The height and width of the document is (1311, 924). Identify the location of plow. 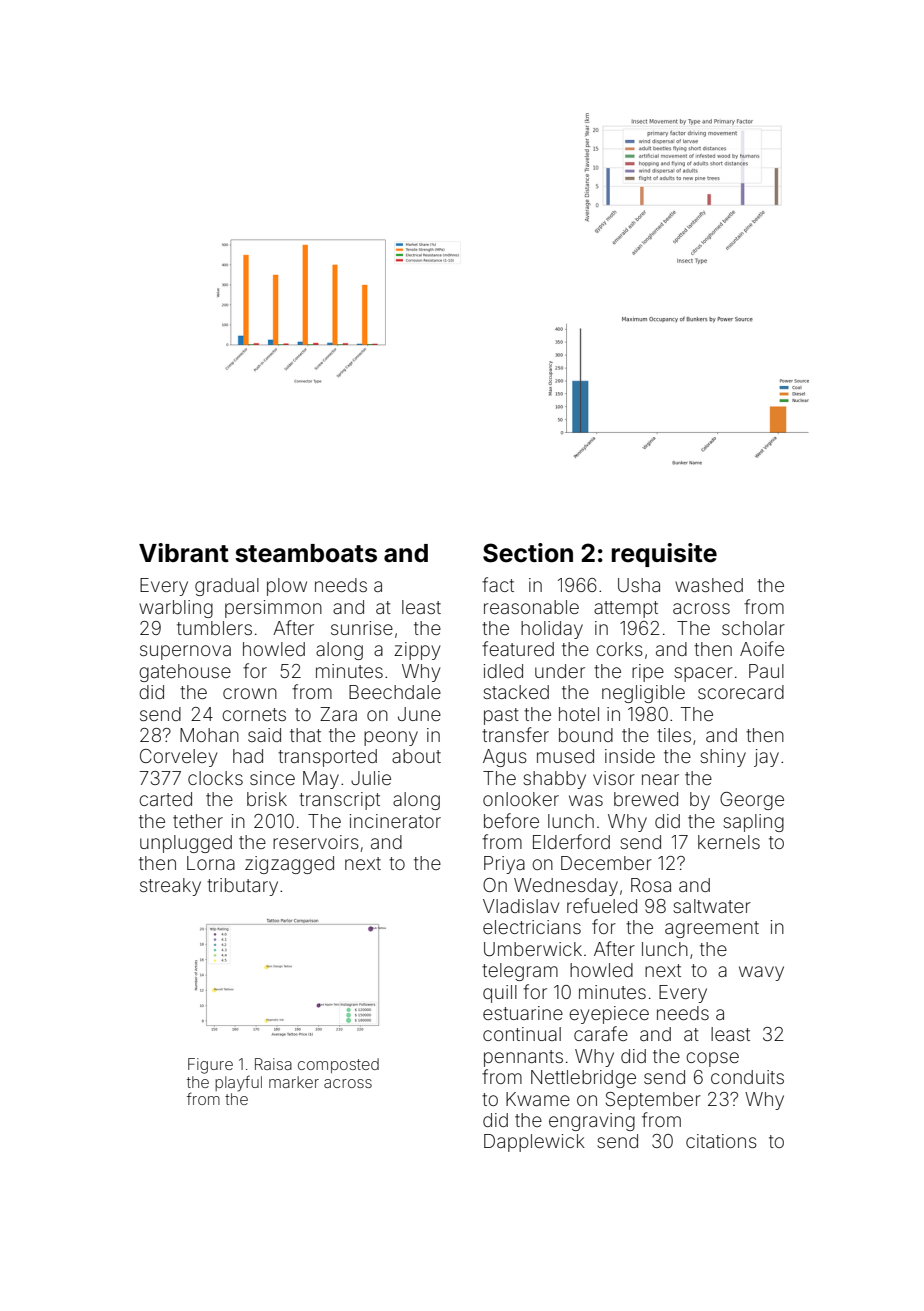
(287, 587).
